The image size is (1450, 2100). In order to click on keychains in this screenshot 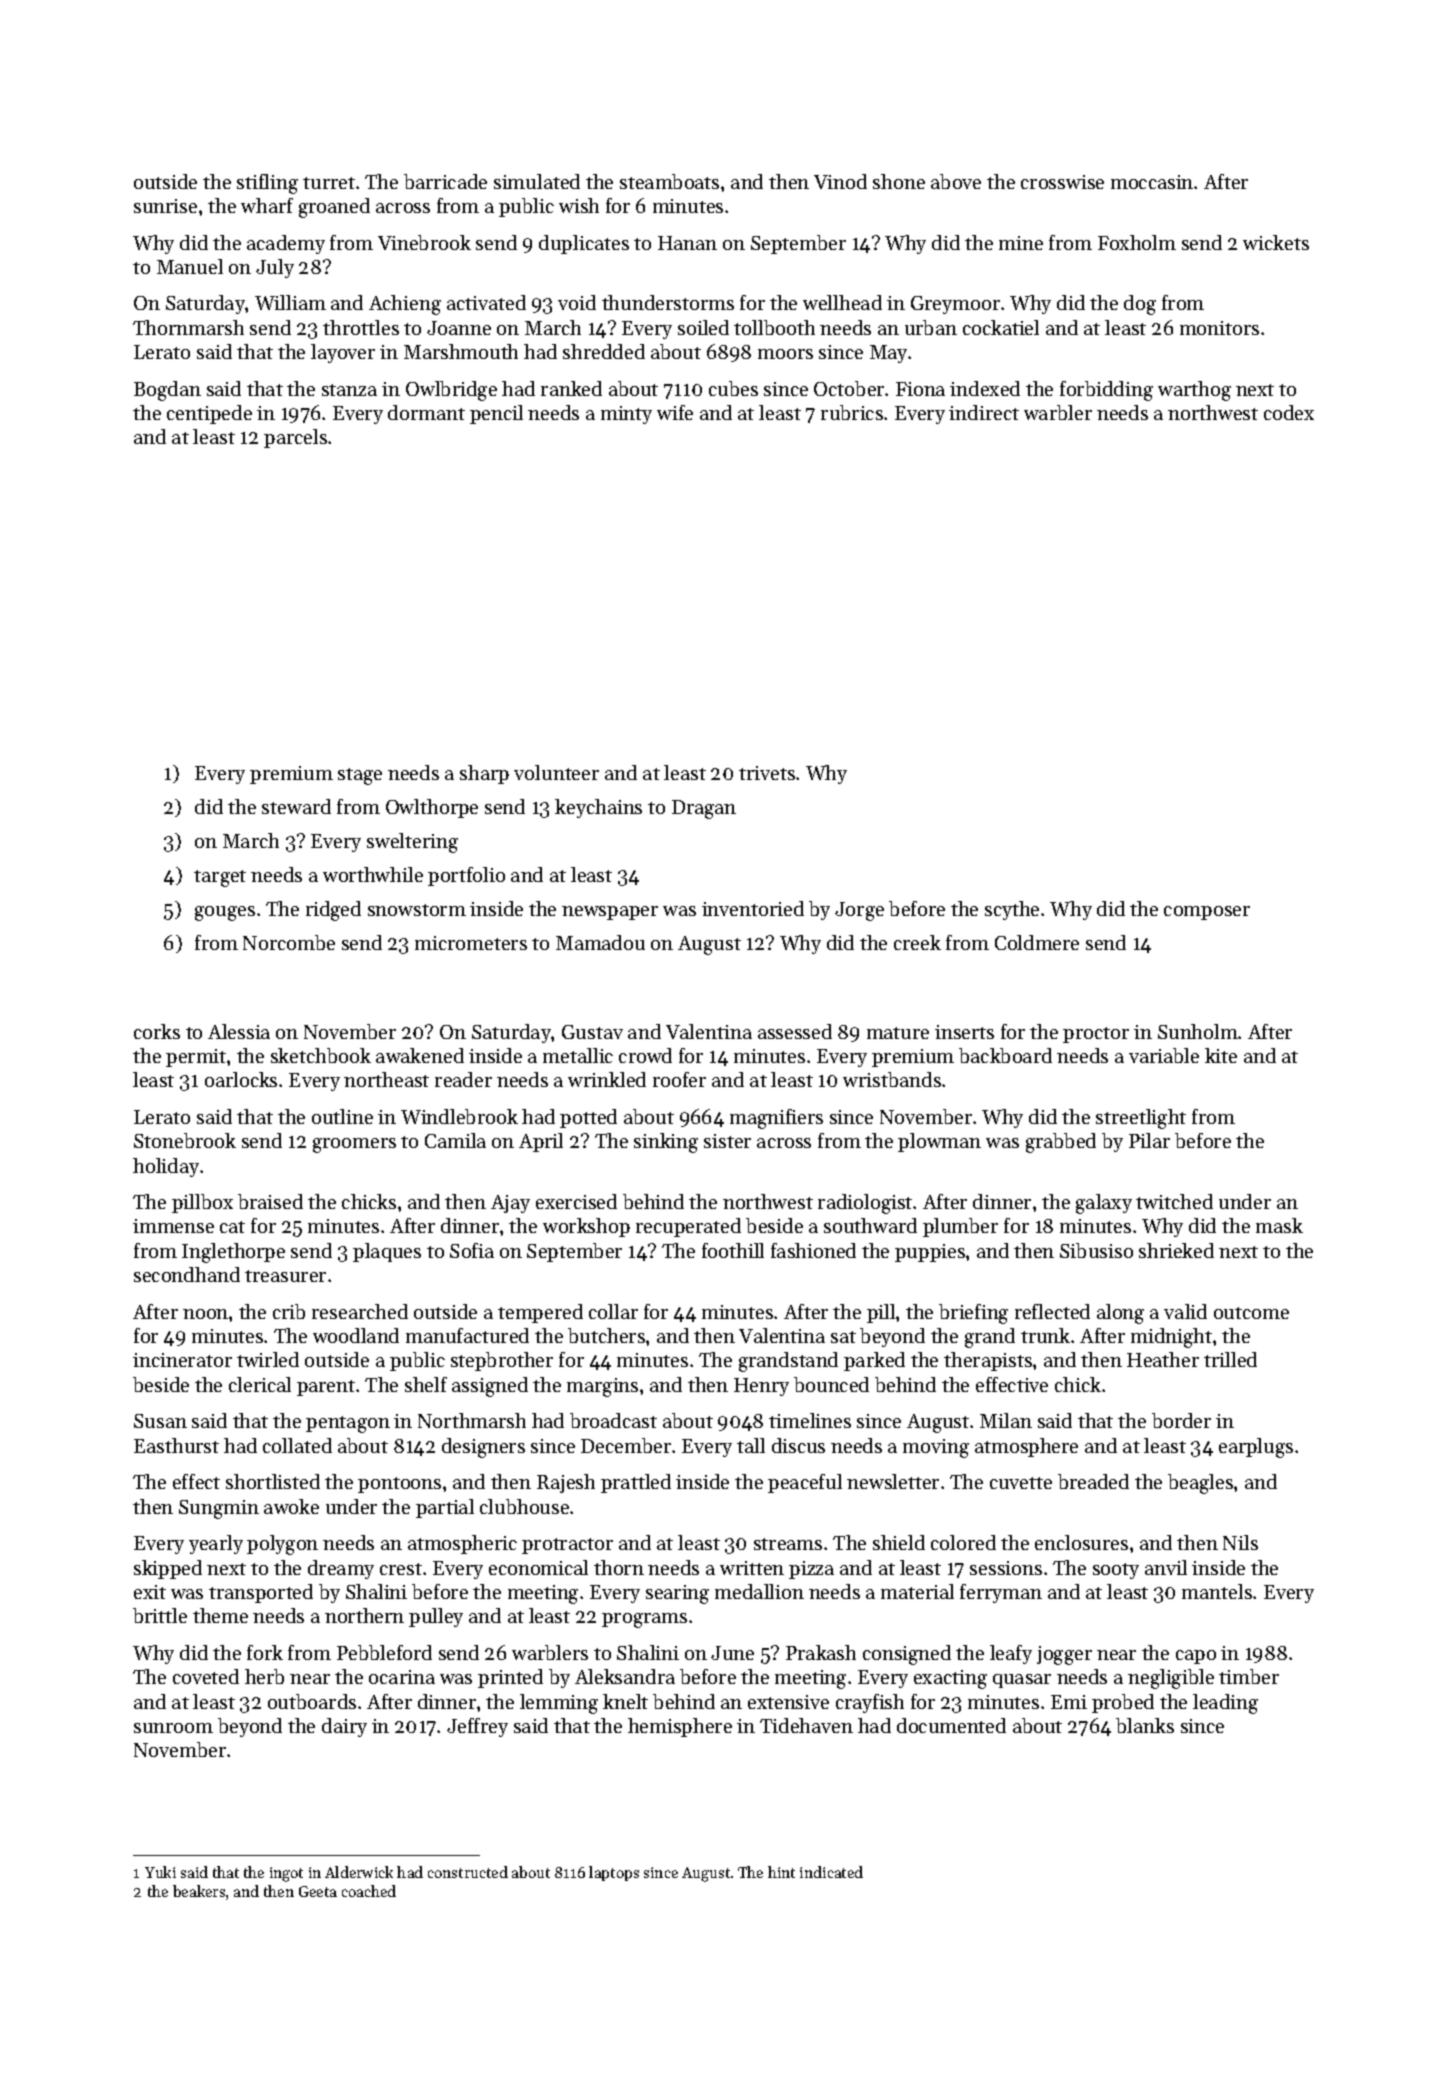, I will do `click(598, 808)`.
